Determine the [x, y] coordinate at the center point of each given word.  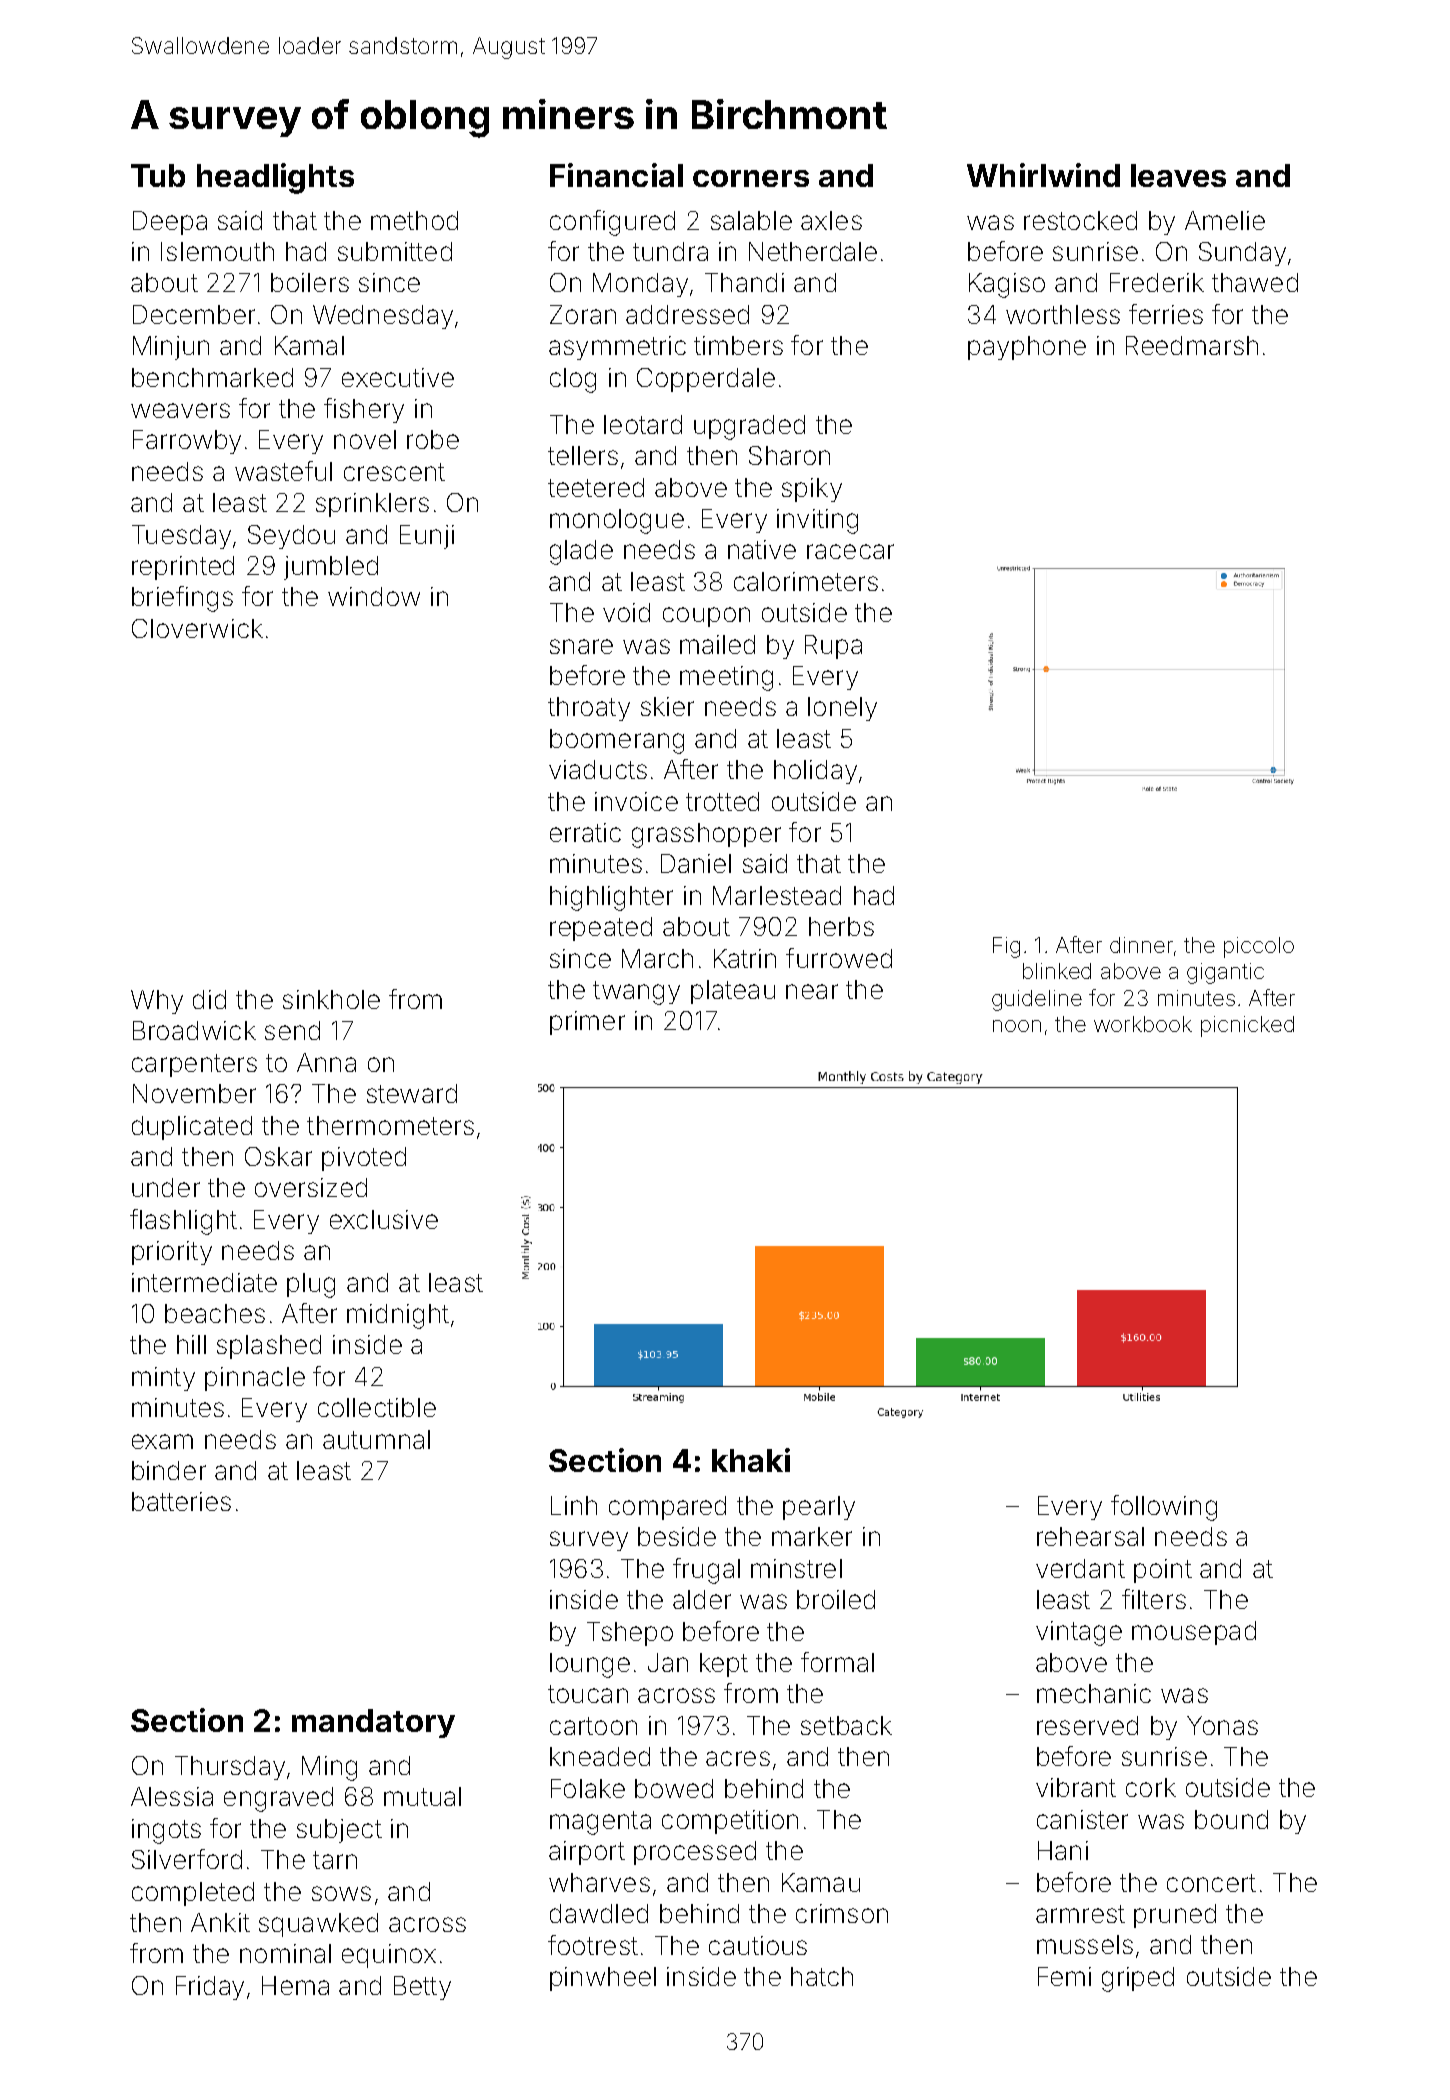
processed [695, 1853]
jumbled [331, 568]
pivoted [364, 1159]
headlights [275, 178]
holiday [815, 772]
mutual [422, 1796]
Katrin [745, 958]
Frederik [1157, 282]
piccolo [1259, 947]
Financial [616, 175]
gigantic [1225, 973]
